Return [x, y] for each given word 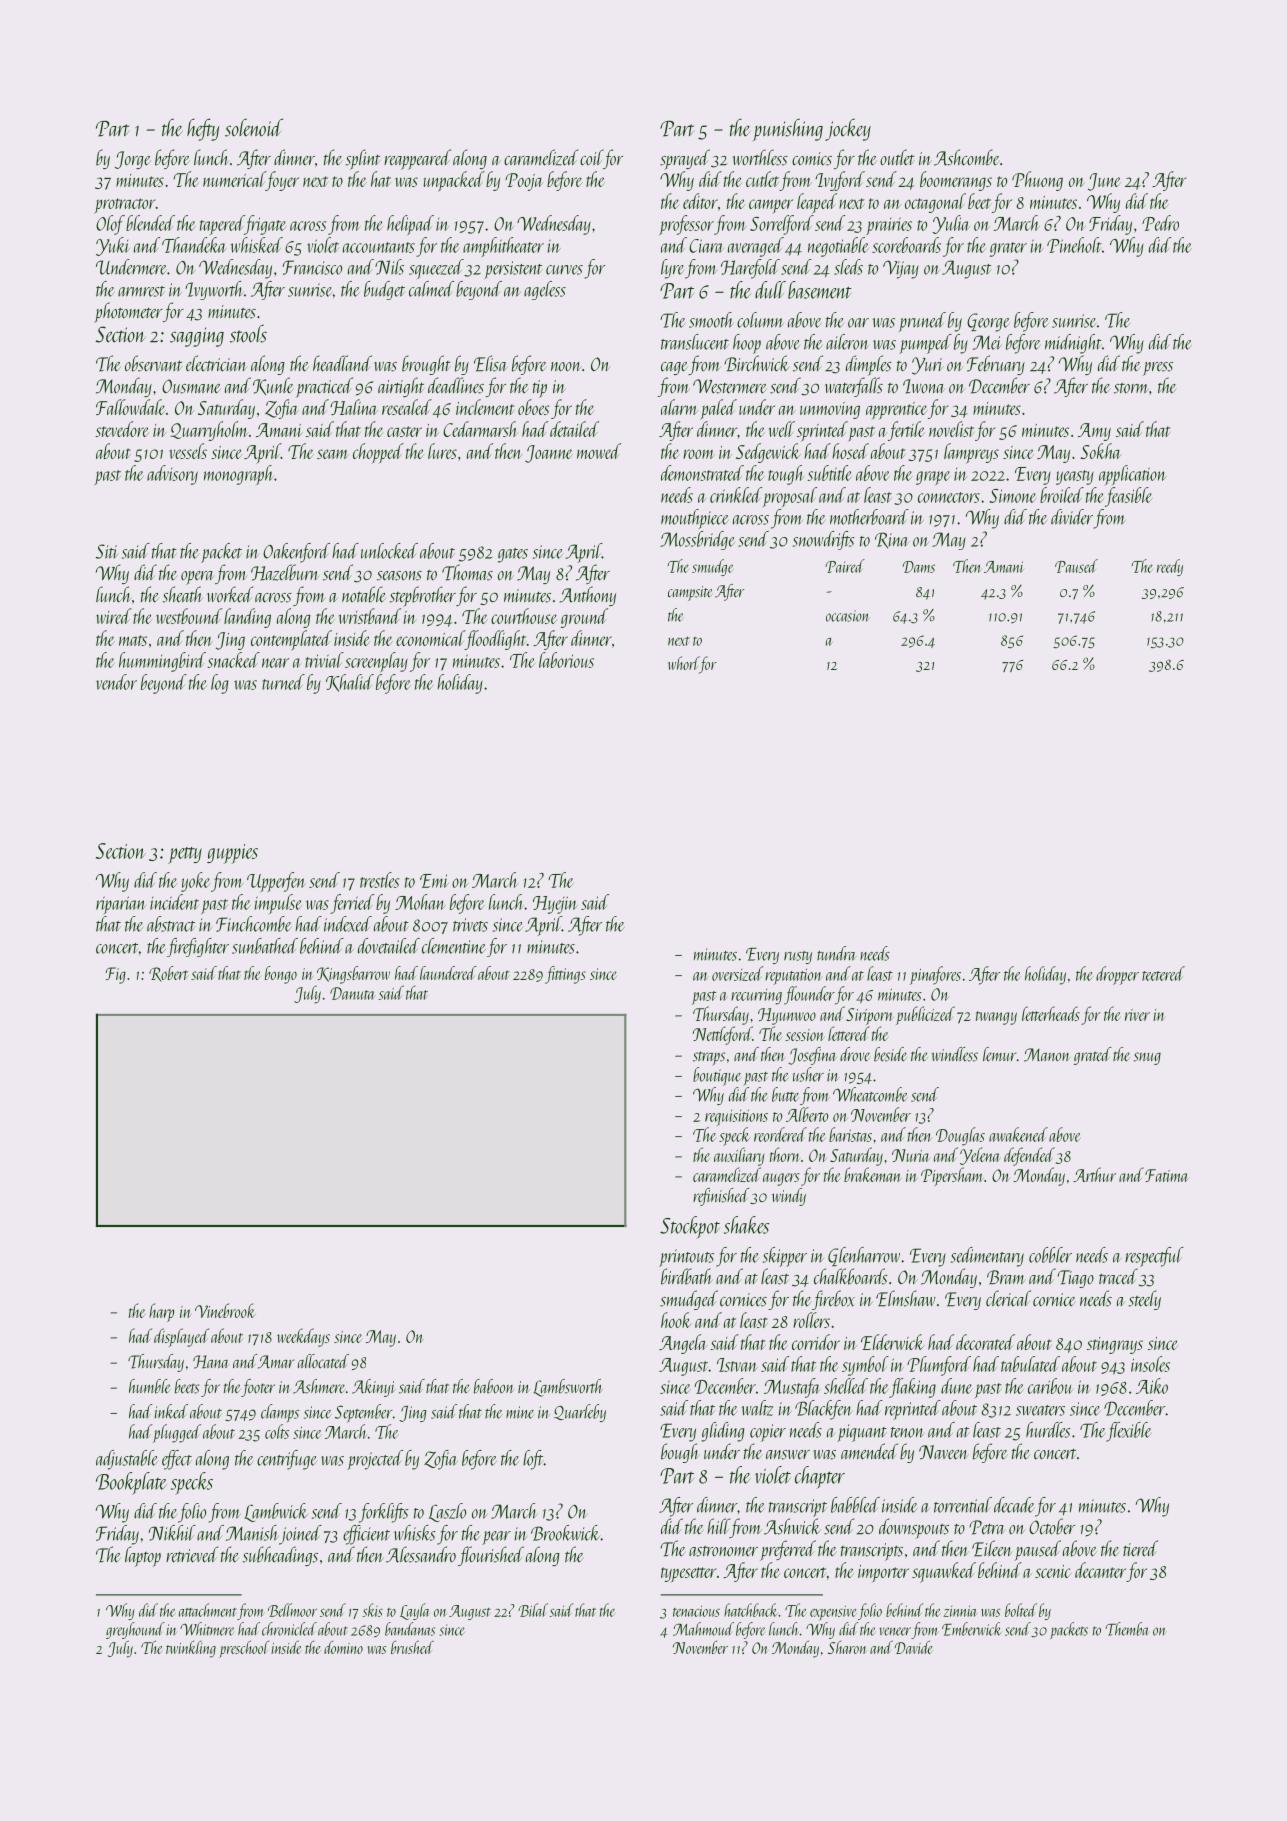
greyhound [135, 1630]
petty [185, 855]
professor [686, 225]
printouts [686, 1258]
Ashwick [792, 1526]
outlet [897, 157]
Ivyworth [214, 290]
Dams [919, 567]
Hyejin [555, 905]
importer [883, 1574]
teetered [1163, 973]
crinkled [736, 495]
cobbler [1050, 1255]
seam [333, 454]
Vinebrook [225, 1310]
